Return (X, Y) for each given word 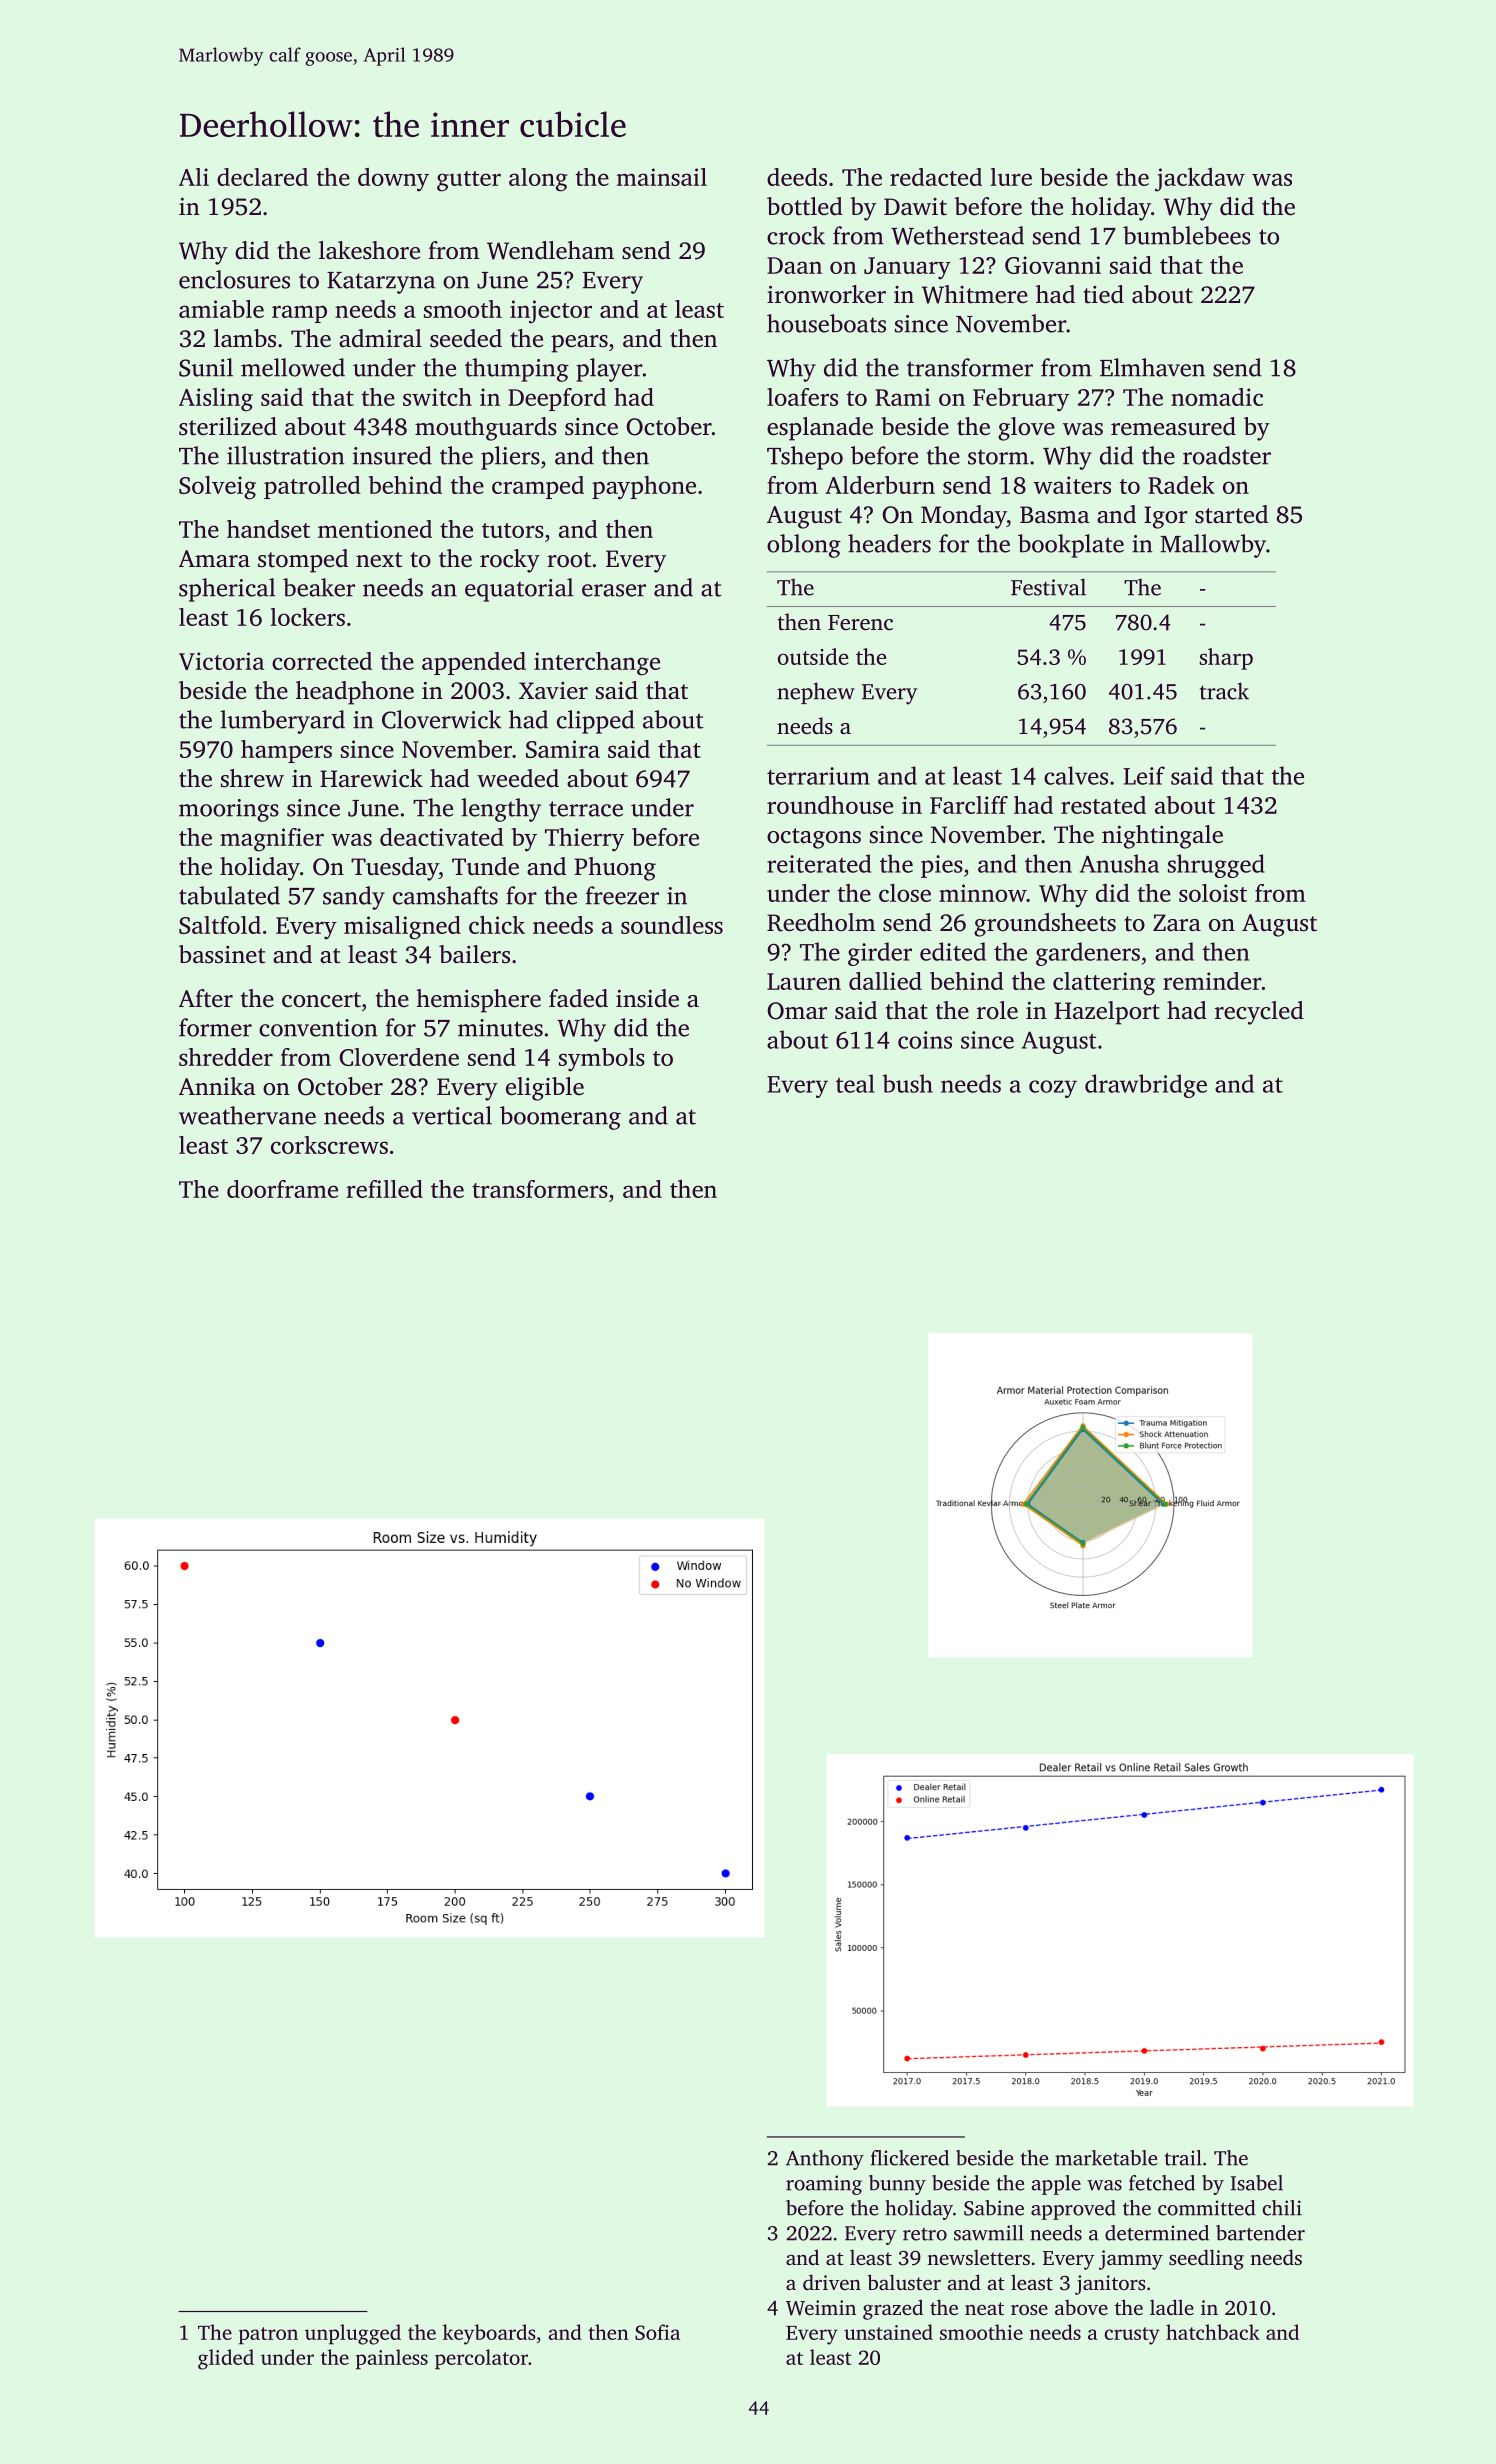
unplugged (353, 2334)
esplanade (820, 429)
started (1231, 514)
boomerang (560, 1118)
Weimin (821, 2308)
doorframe (282, 1189)
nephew (816, 693)
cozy (1053, 1089)
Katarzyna (381, 283)
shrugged (1216, 866)
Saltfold (220, 925)
